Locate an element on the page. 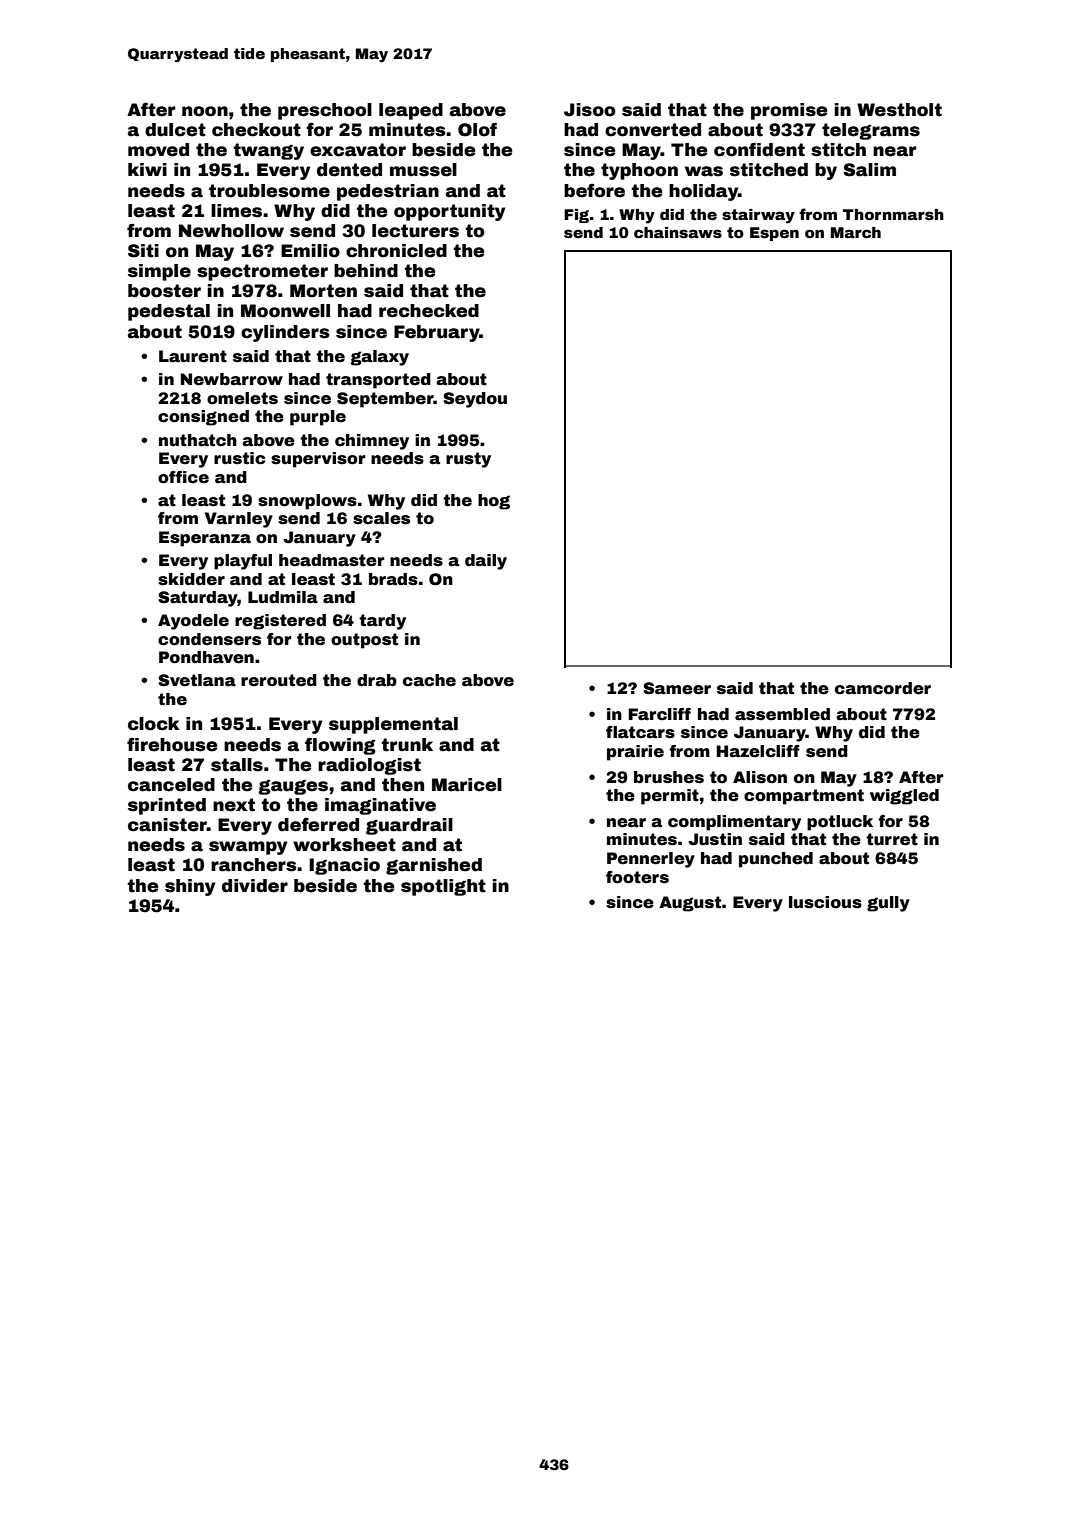  converted is located at coordinates (653, 130).
